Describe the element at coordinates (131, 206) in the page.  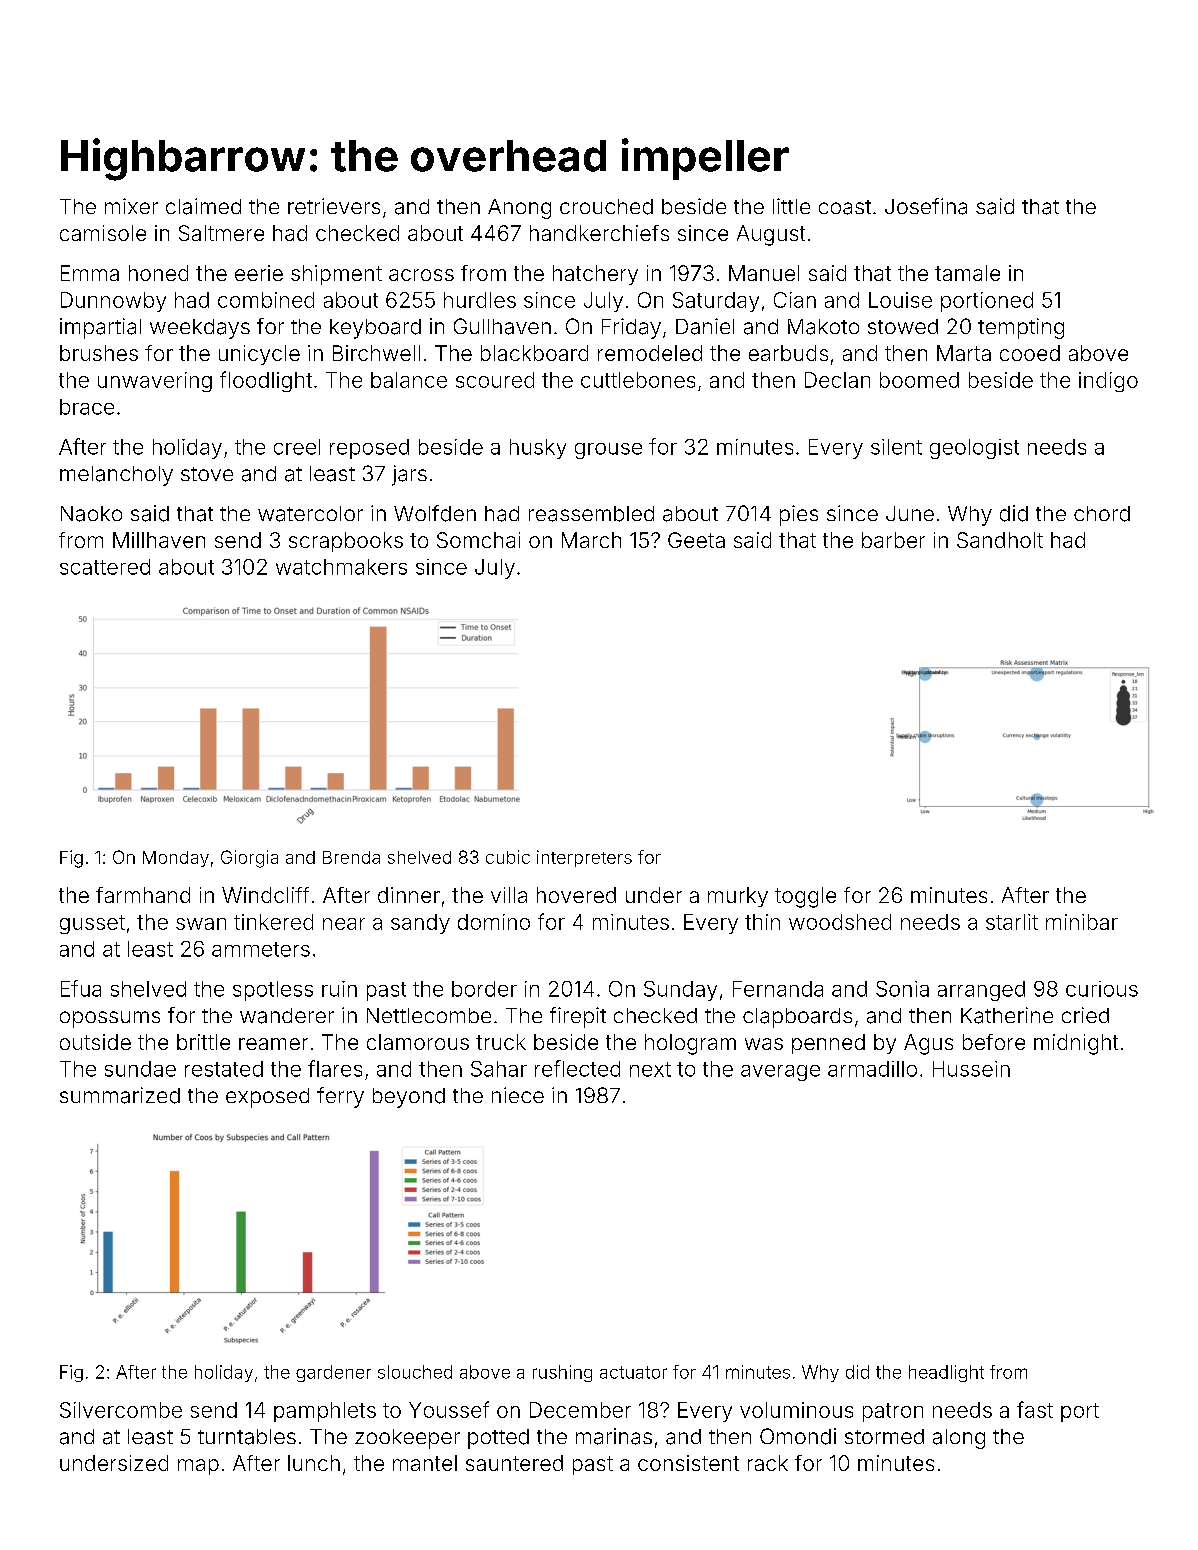
I see `mixer` at that location.
